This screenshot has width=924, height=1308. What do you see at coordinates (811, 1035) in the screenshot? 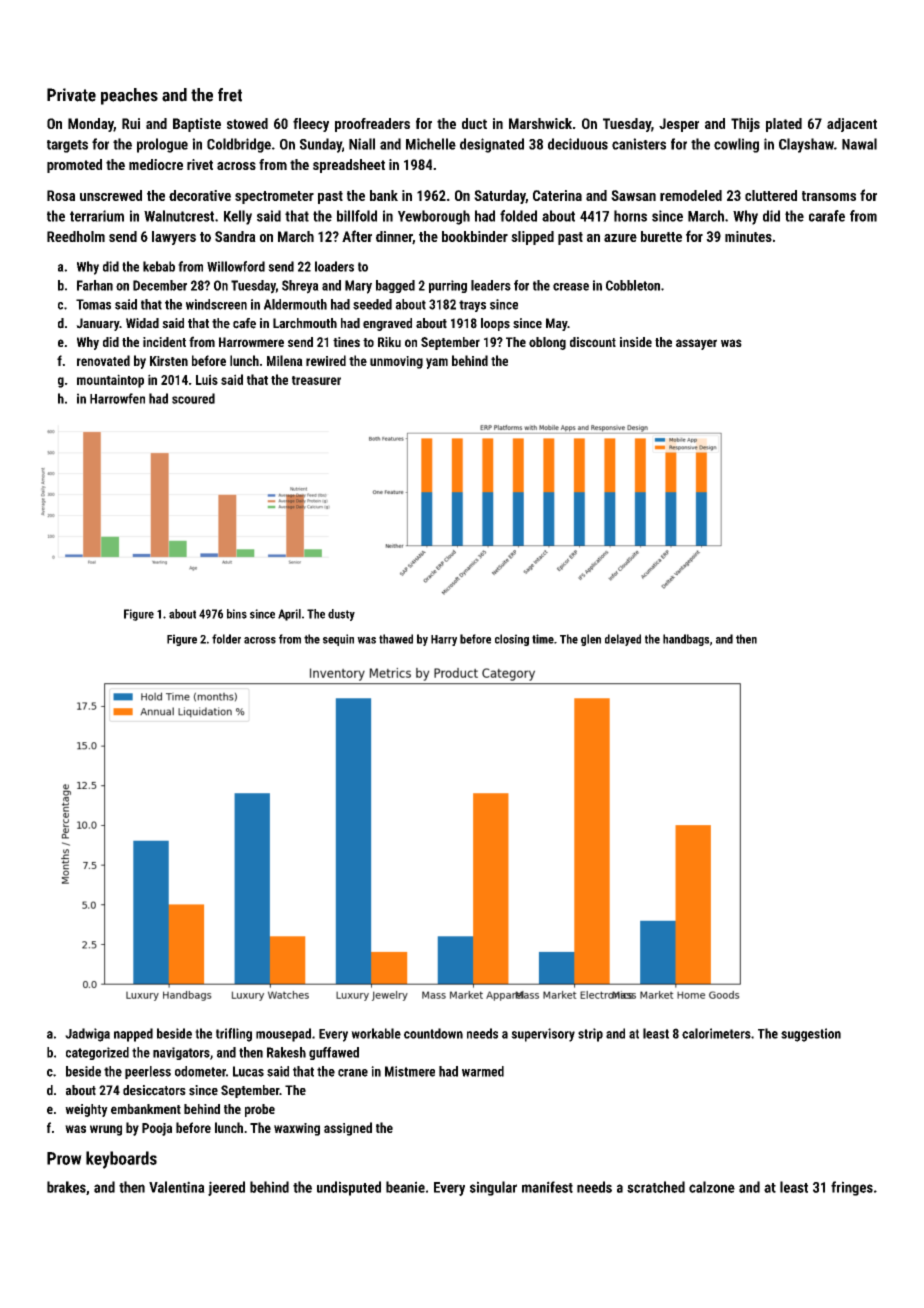
I see `suggestion` at bounding box center [811, 1035].
